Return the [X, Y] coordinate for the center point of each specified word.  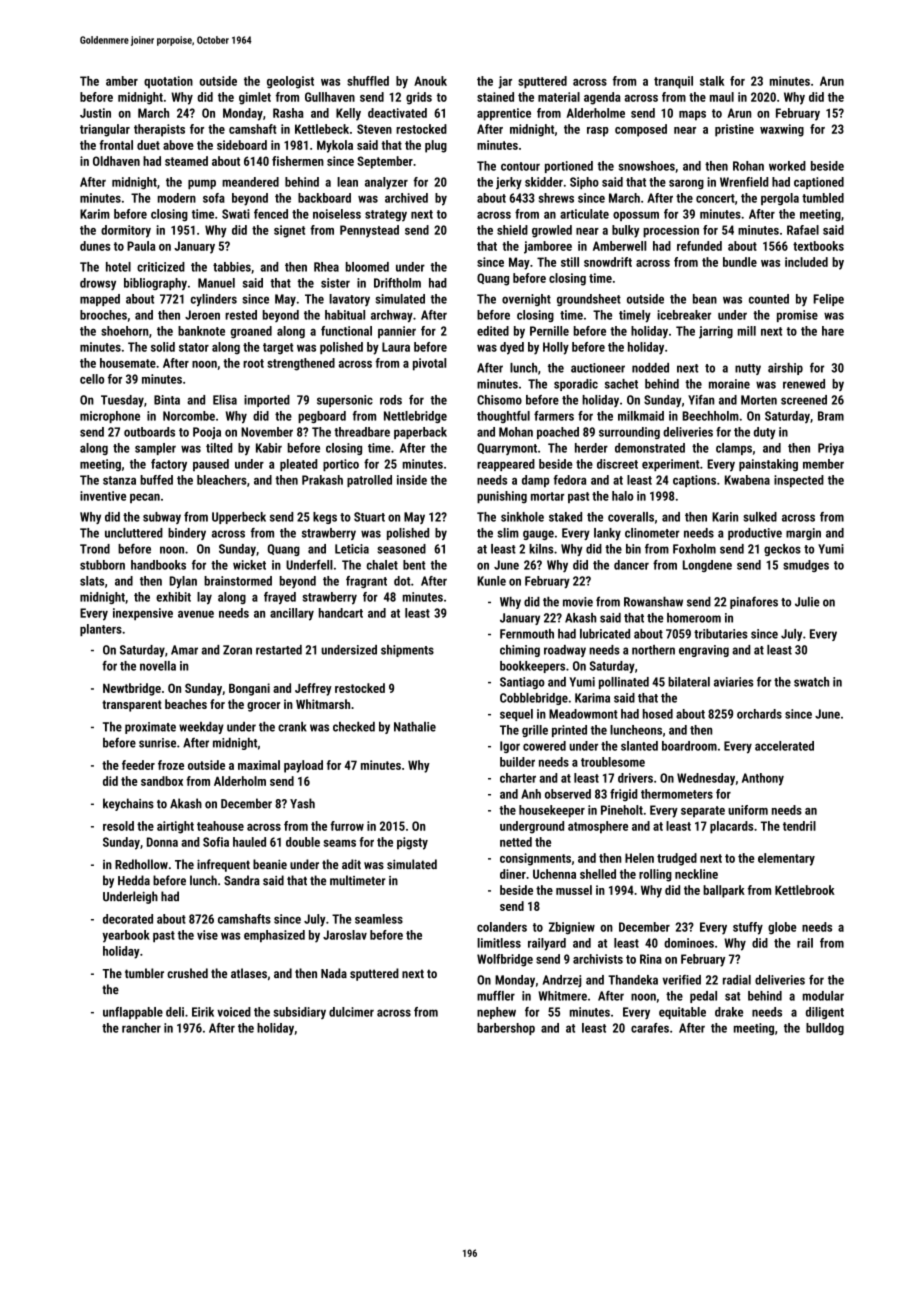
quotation [168, 82]
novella [158, 666]
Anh [531, 794]
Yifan [701, 400]
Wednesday [706, 779]
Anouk [430, 81]
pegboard [322, 417]
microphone [110, 417]
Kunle [491, 581]
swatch [811, 682]
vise [207, 935]
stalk [712, 81]
